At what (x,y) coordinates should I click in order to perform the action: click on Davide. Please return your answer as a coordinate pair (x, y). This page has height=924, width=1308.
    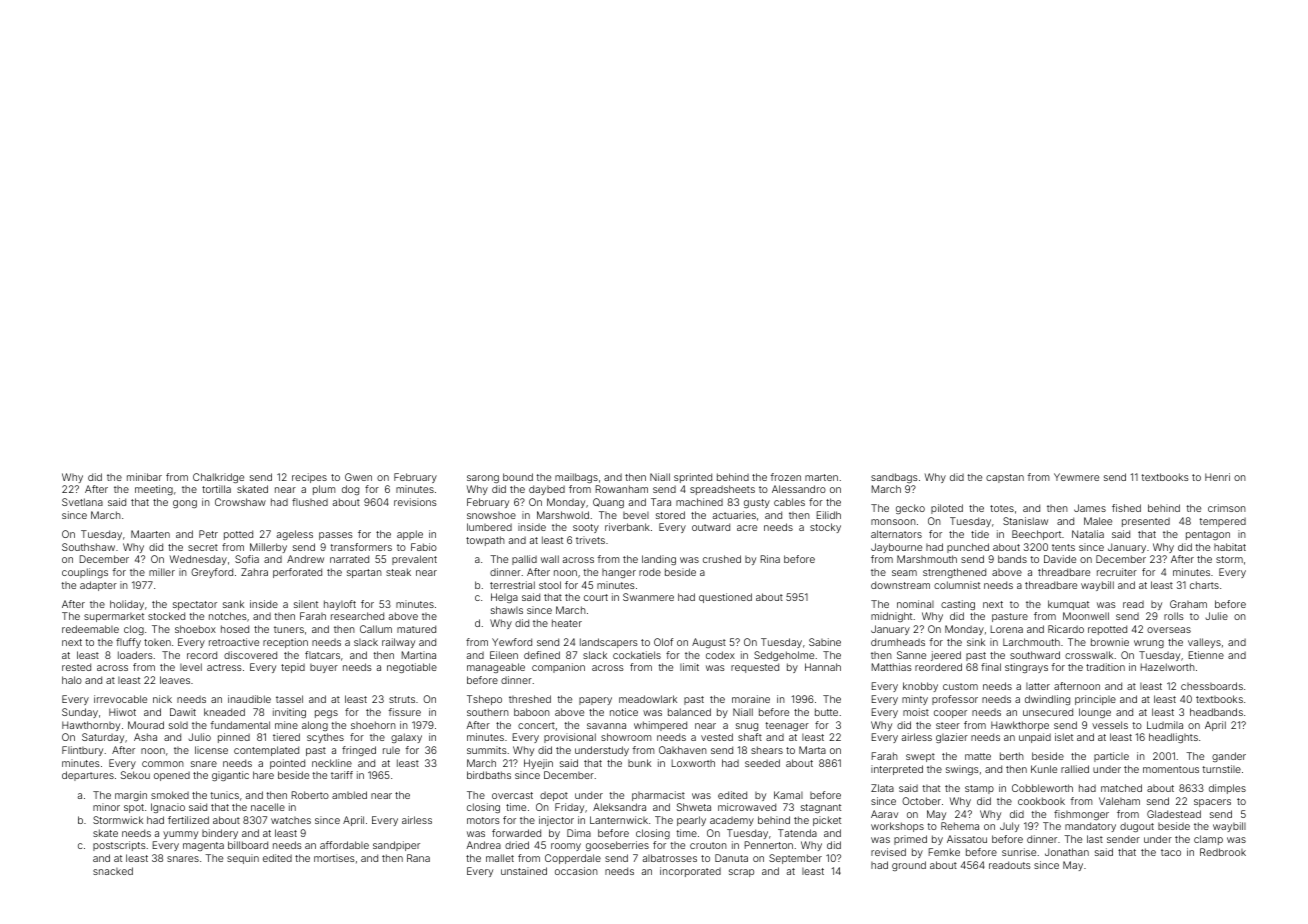
    Looking at the image, I should click on (1060, 559).
